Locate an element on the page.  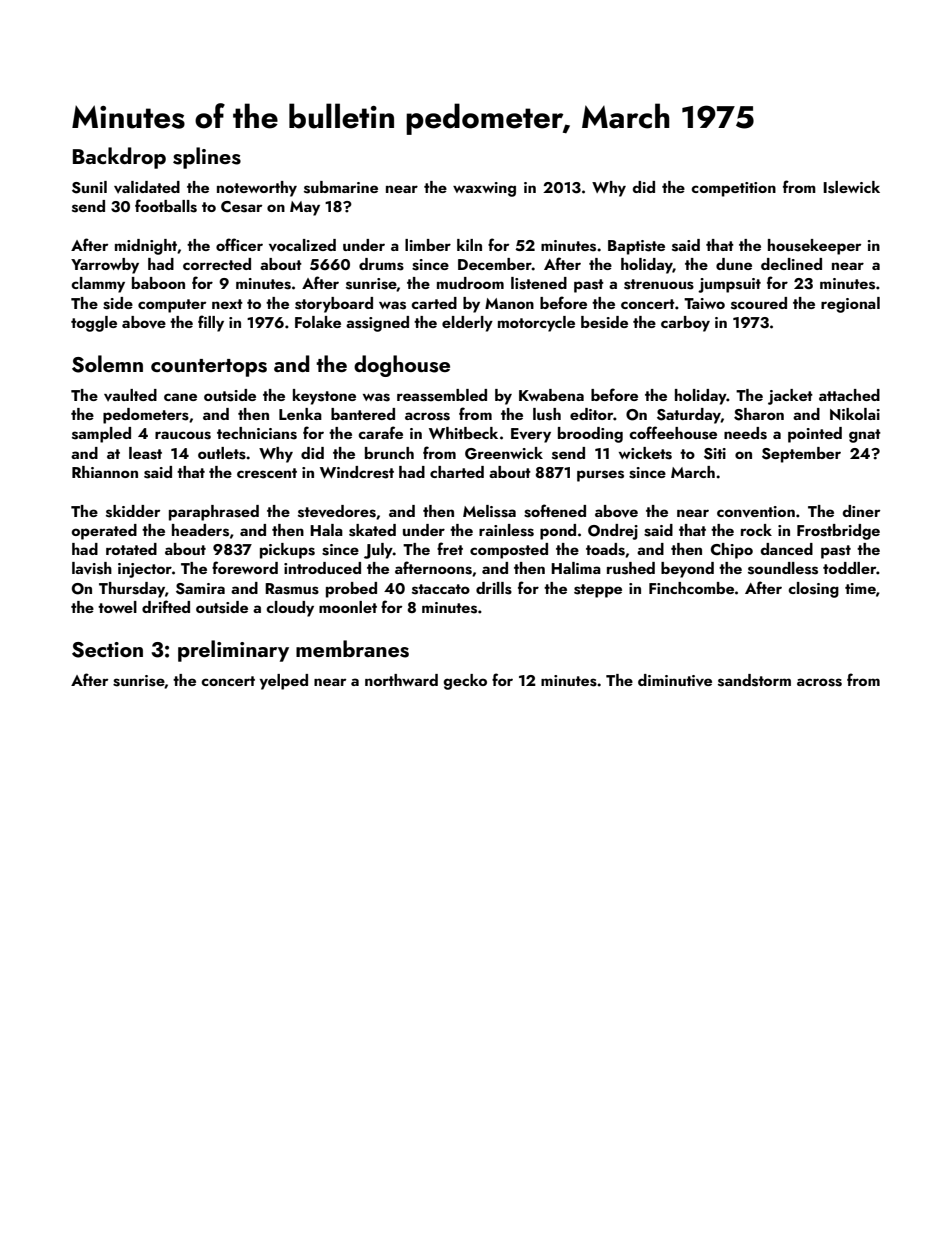
splines is located at coordinates (207, 158).
